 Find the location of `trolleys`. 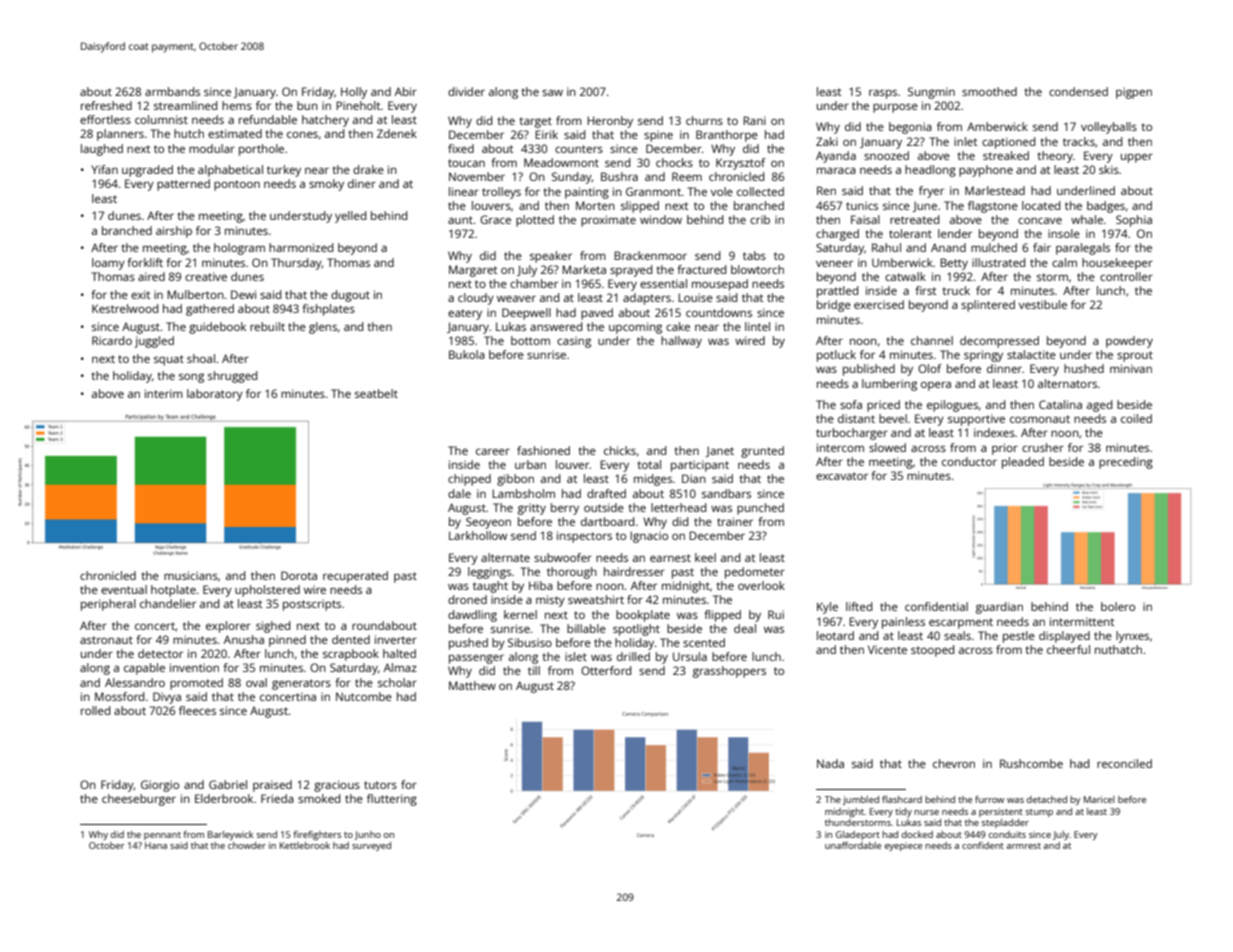

trolleys is located at coordinates (501, 193).
